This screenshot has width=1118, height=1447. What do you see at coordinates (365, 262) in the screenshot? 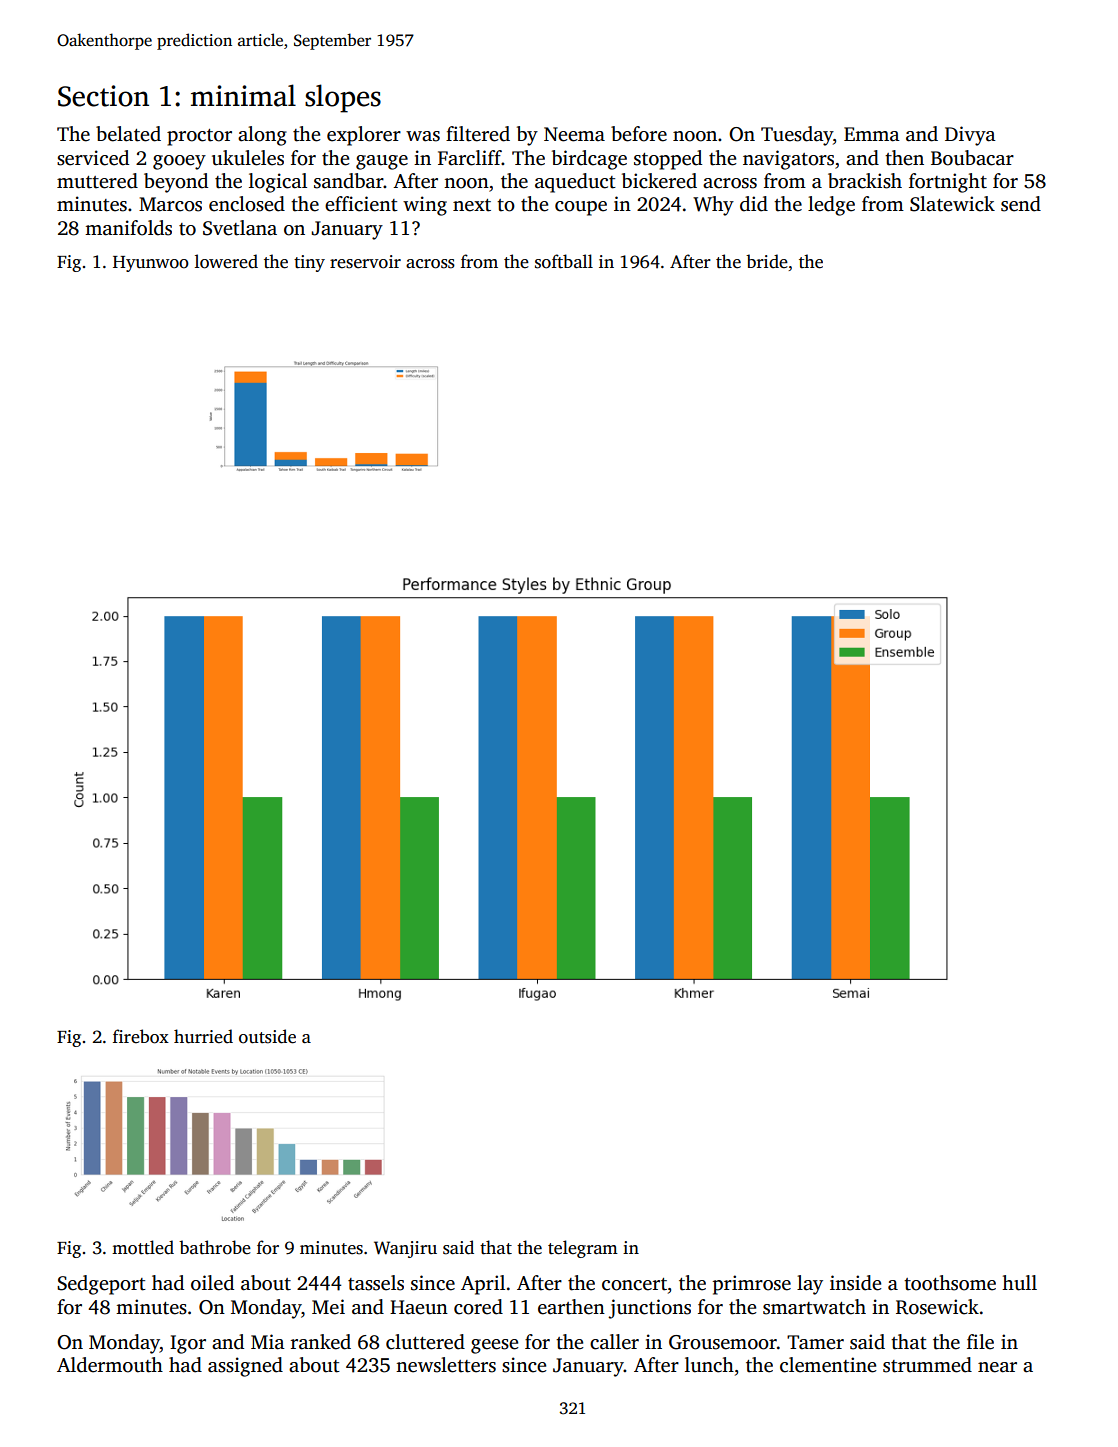
I see `reservoir` at bounding box center [365, 262].
